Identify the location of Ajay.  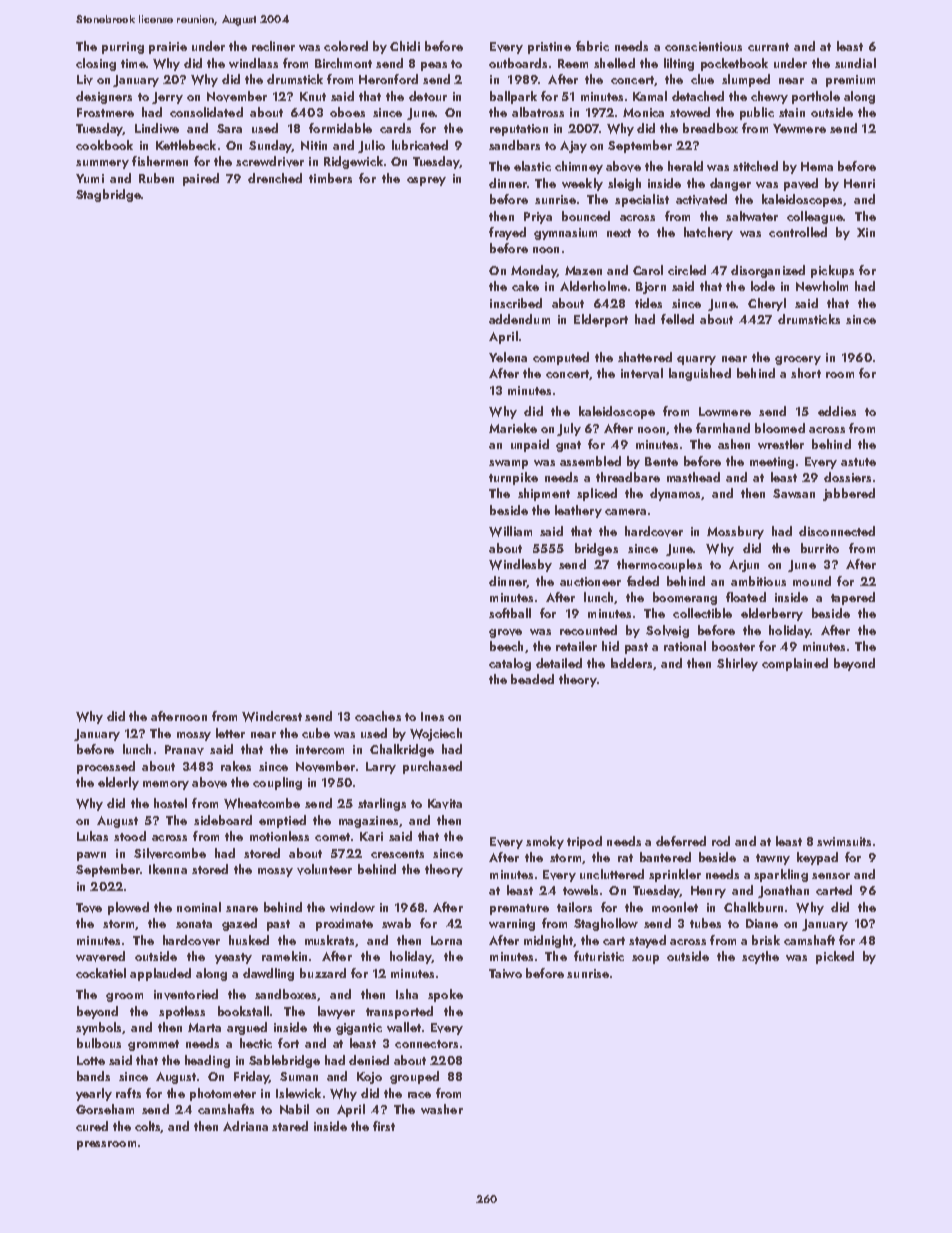
(573, 147).
